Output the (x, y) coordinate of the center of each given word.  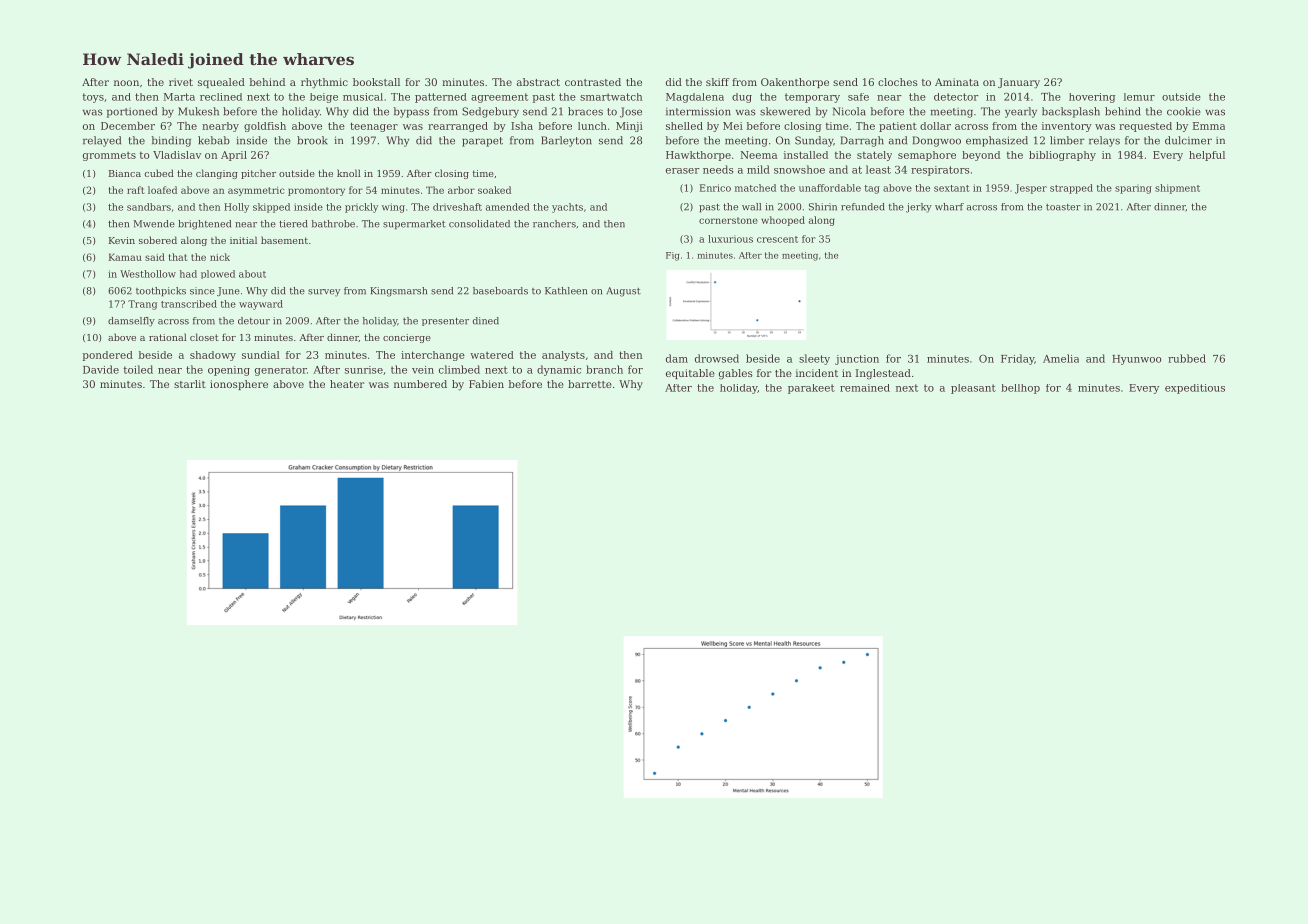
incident (817, 373)
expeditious (1195, 389)
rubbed (1187, 358)
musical (363, 97)
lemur (1139, 97)
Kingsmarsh (398, 292)
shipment (1177, 189)
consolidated (479, 224)
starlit (190, 384)
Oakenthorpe (795, 83)
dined (486, 321)
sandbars (149, 207)
